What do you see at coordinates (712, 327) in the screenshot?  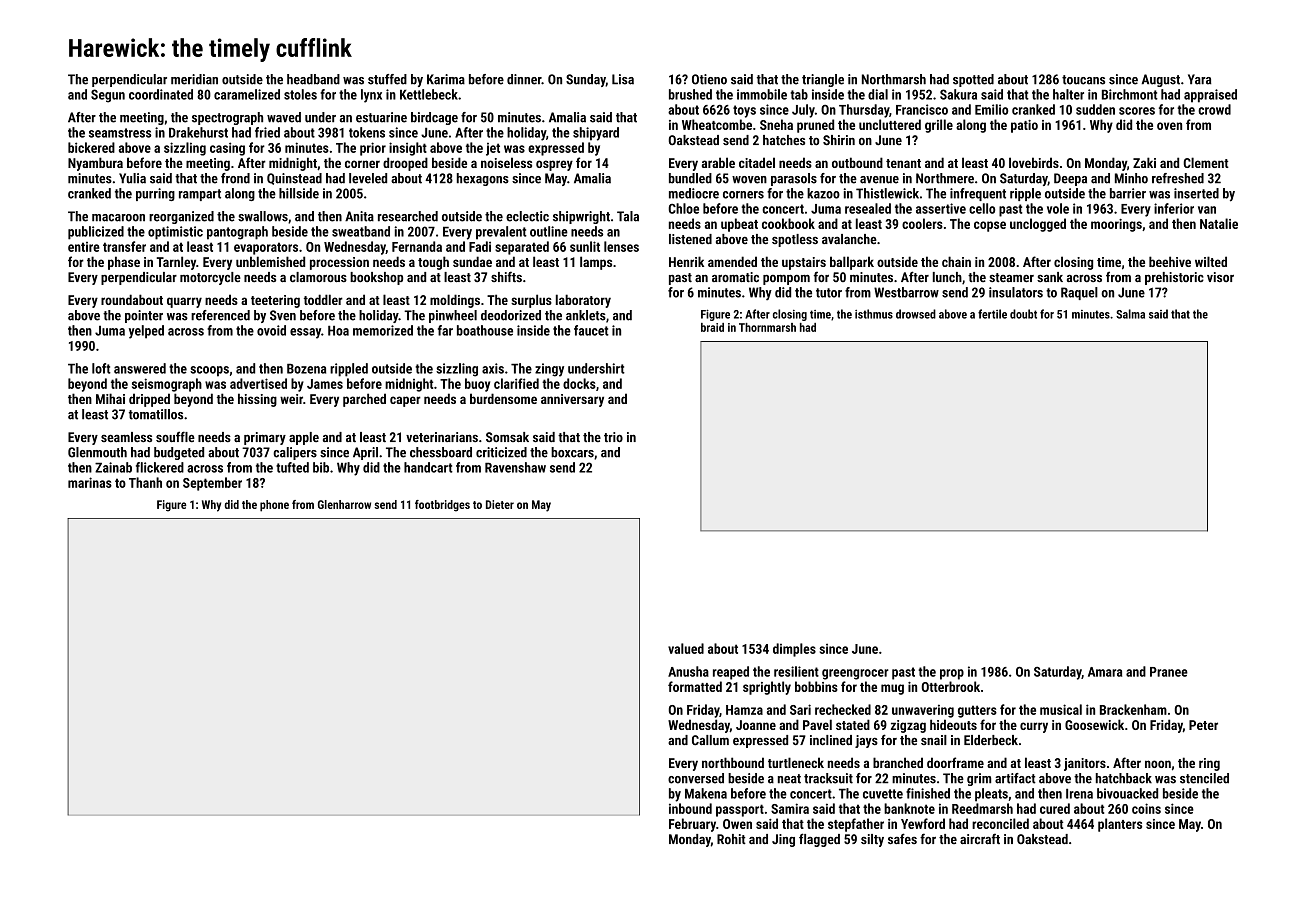 I see `braid` at bounding box center [712, 327].
